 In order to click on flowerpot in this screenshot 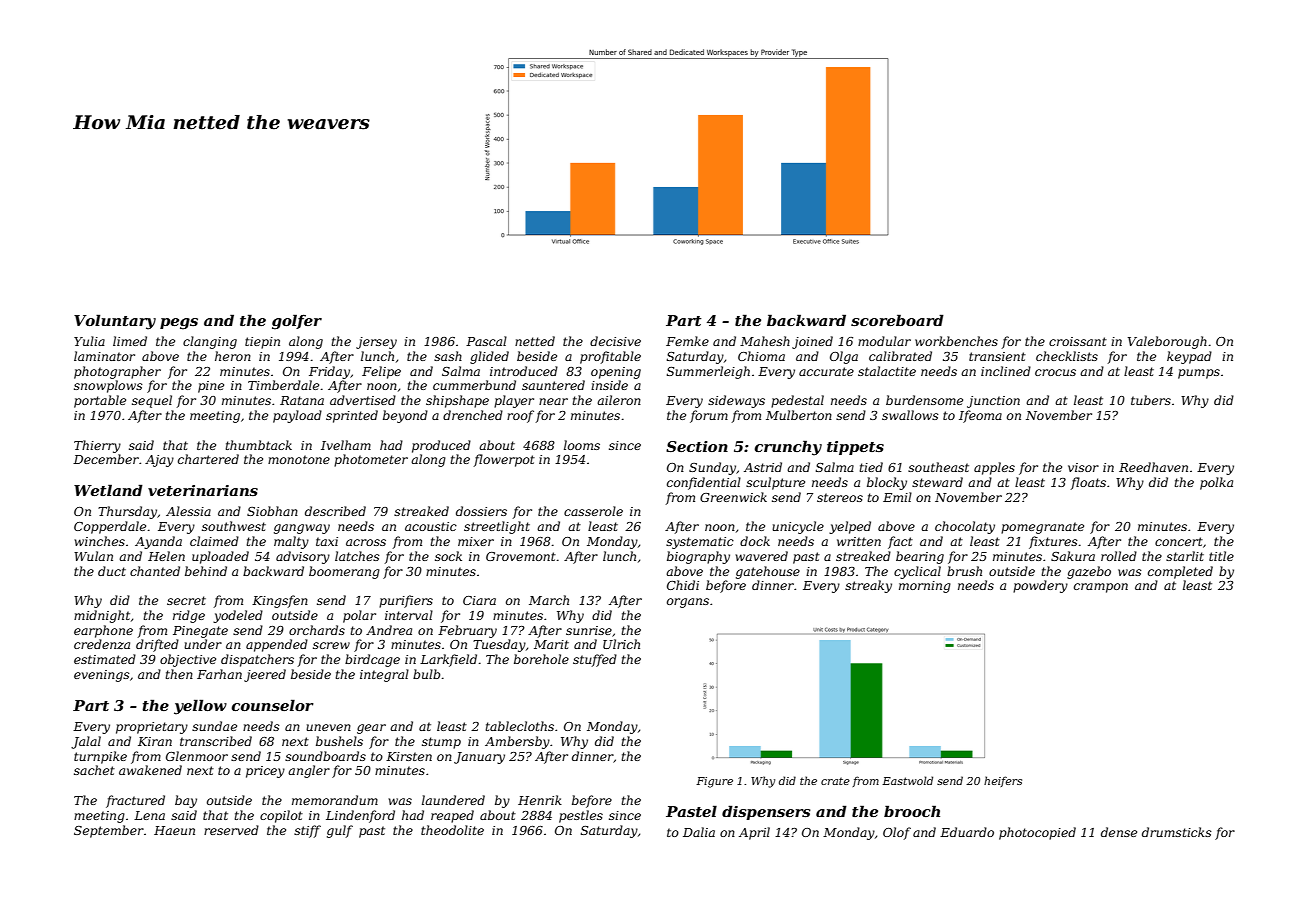, I will do `click(504, 460)`.
